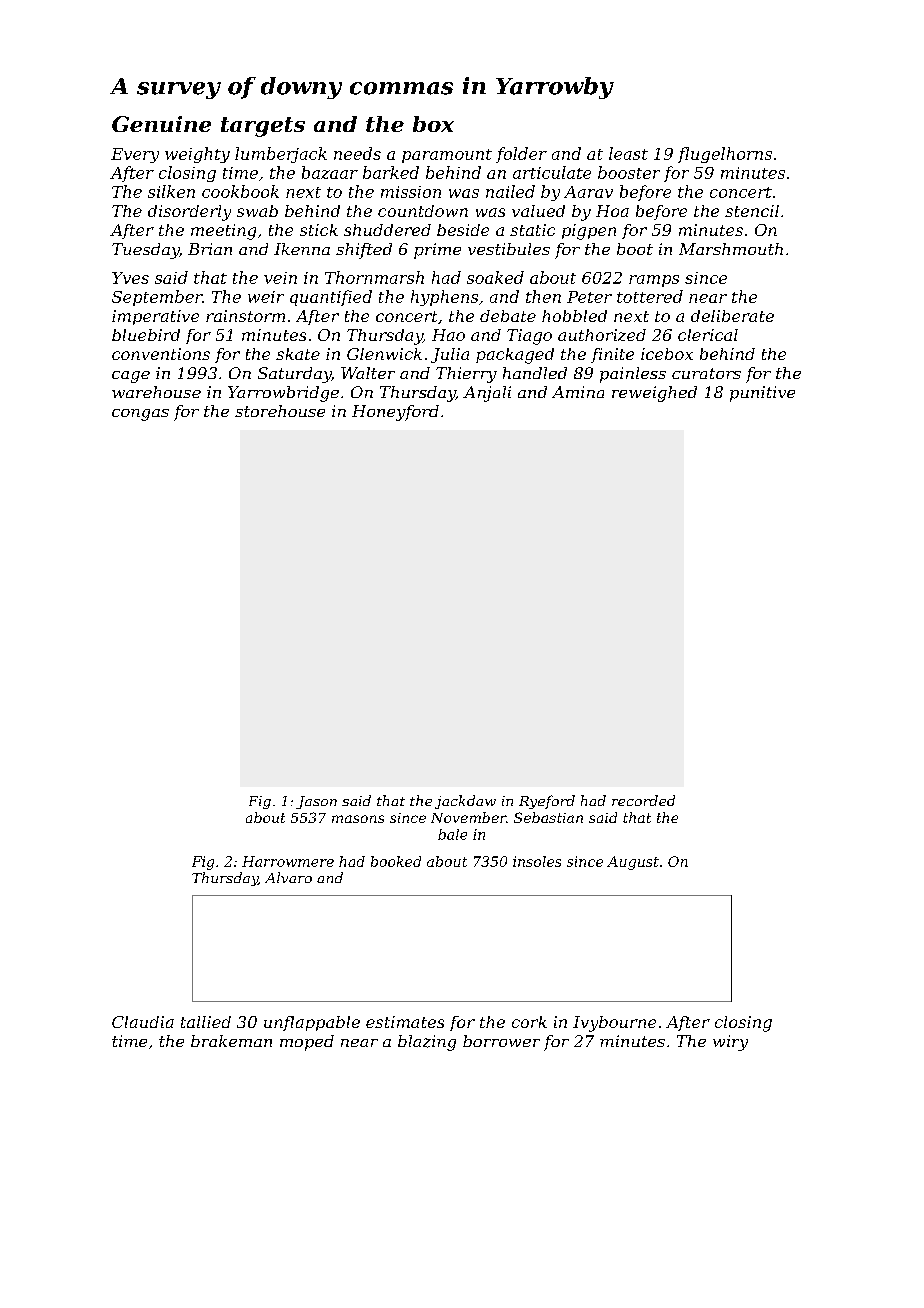 The height and width of the screenshot is (1308, 924). I want to click on Ivybourne, so click(614, 1024).
